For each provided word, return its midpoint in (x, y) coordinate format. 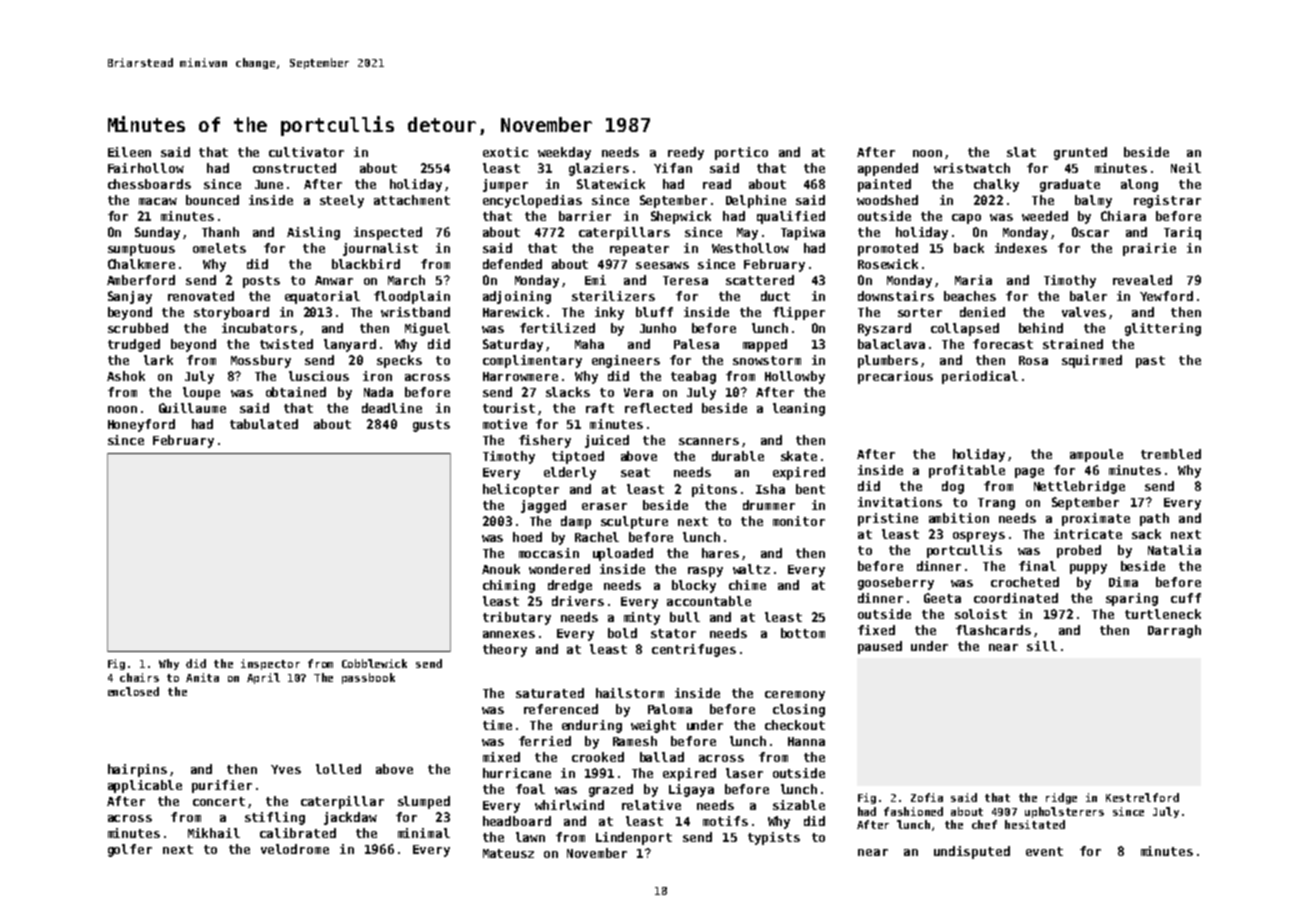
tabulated (264, 424)
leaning (799, 409)
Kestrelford (1142, 797)
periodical (980, 377)
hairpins (137, 770)
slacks (568, 392)
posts (261, 282)
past (1150, 362)
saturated (550, 693)
